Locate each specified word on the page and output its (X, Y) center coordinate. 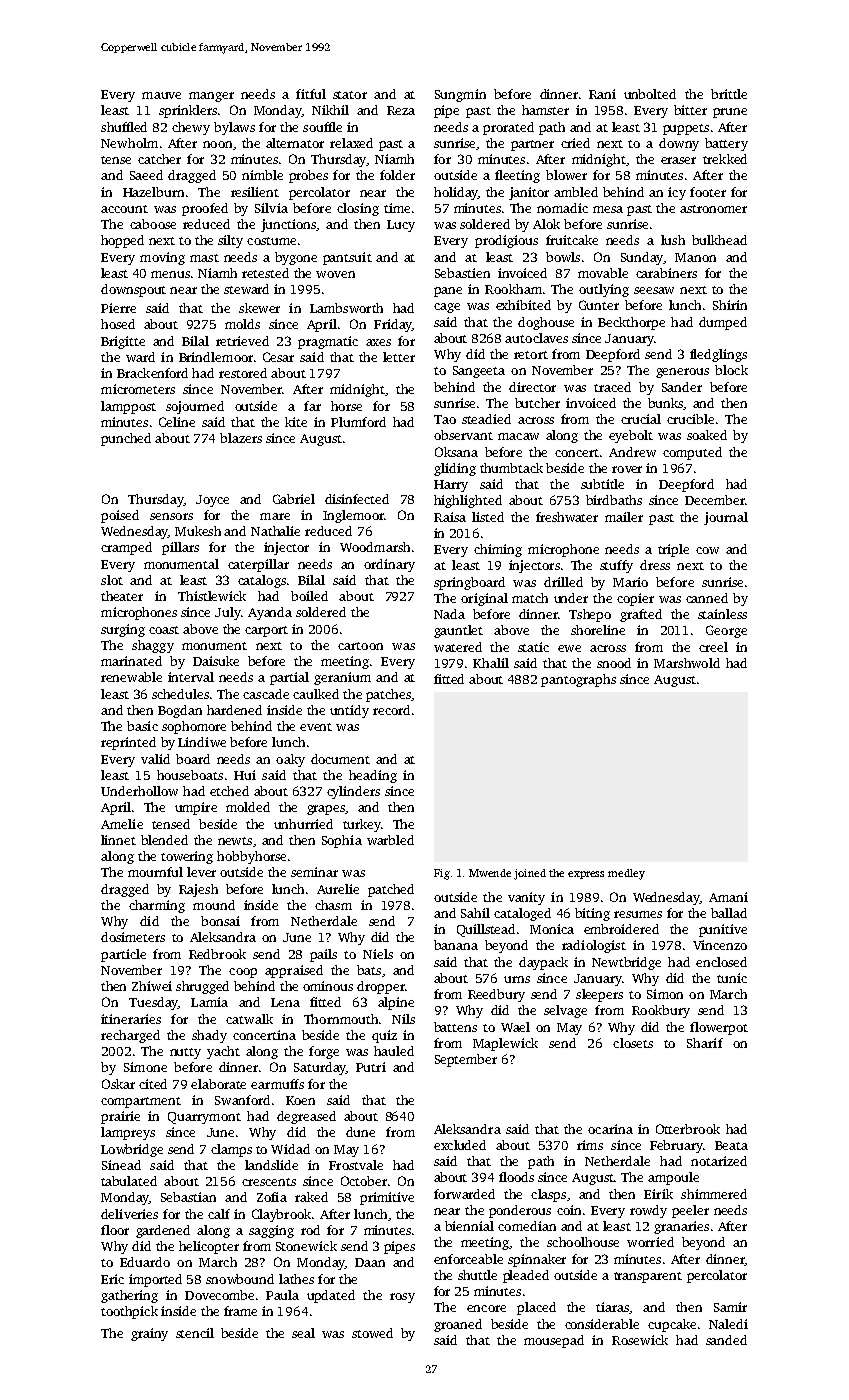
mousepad (554, 1341)
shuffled (124, 127)
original (484, 599)
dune (360, 1132)
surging (123, 630)
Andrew (632, 452)
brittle (729, 94)
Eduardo (145, 1262)
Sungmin (460, 95)
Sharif (705, 1043)
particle (123, 955)
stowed (372, 1333)
